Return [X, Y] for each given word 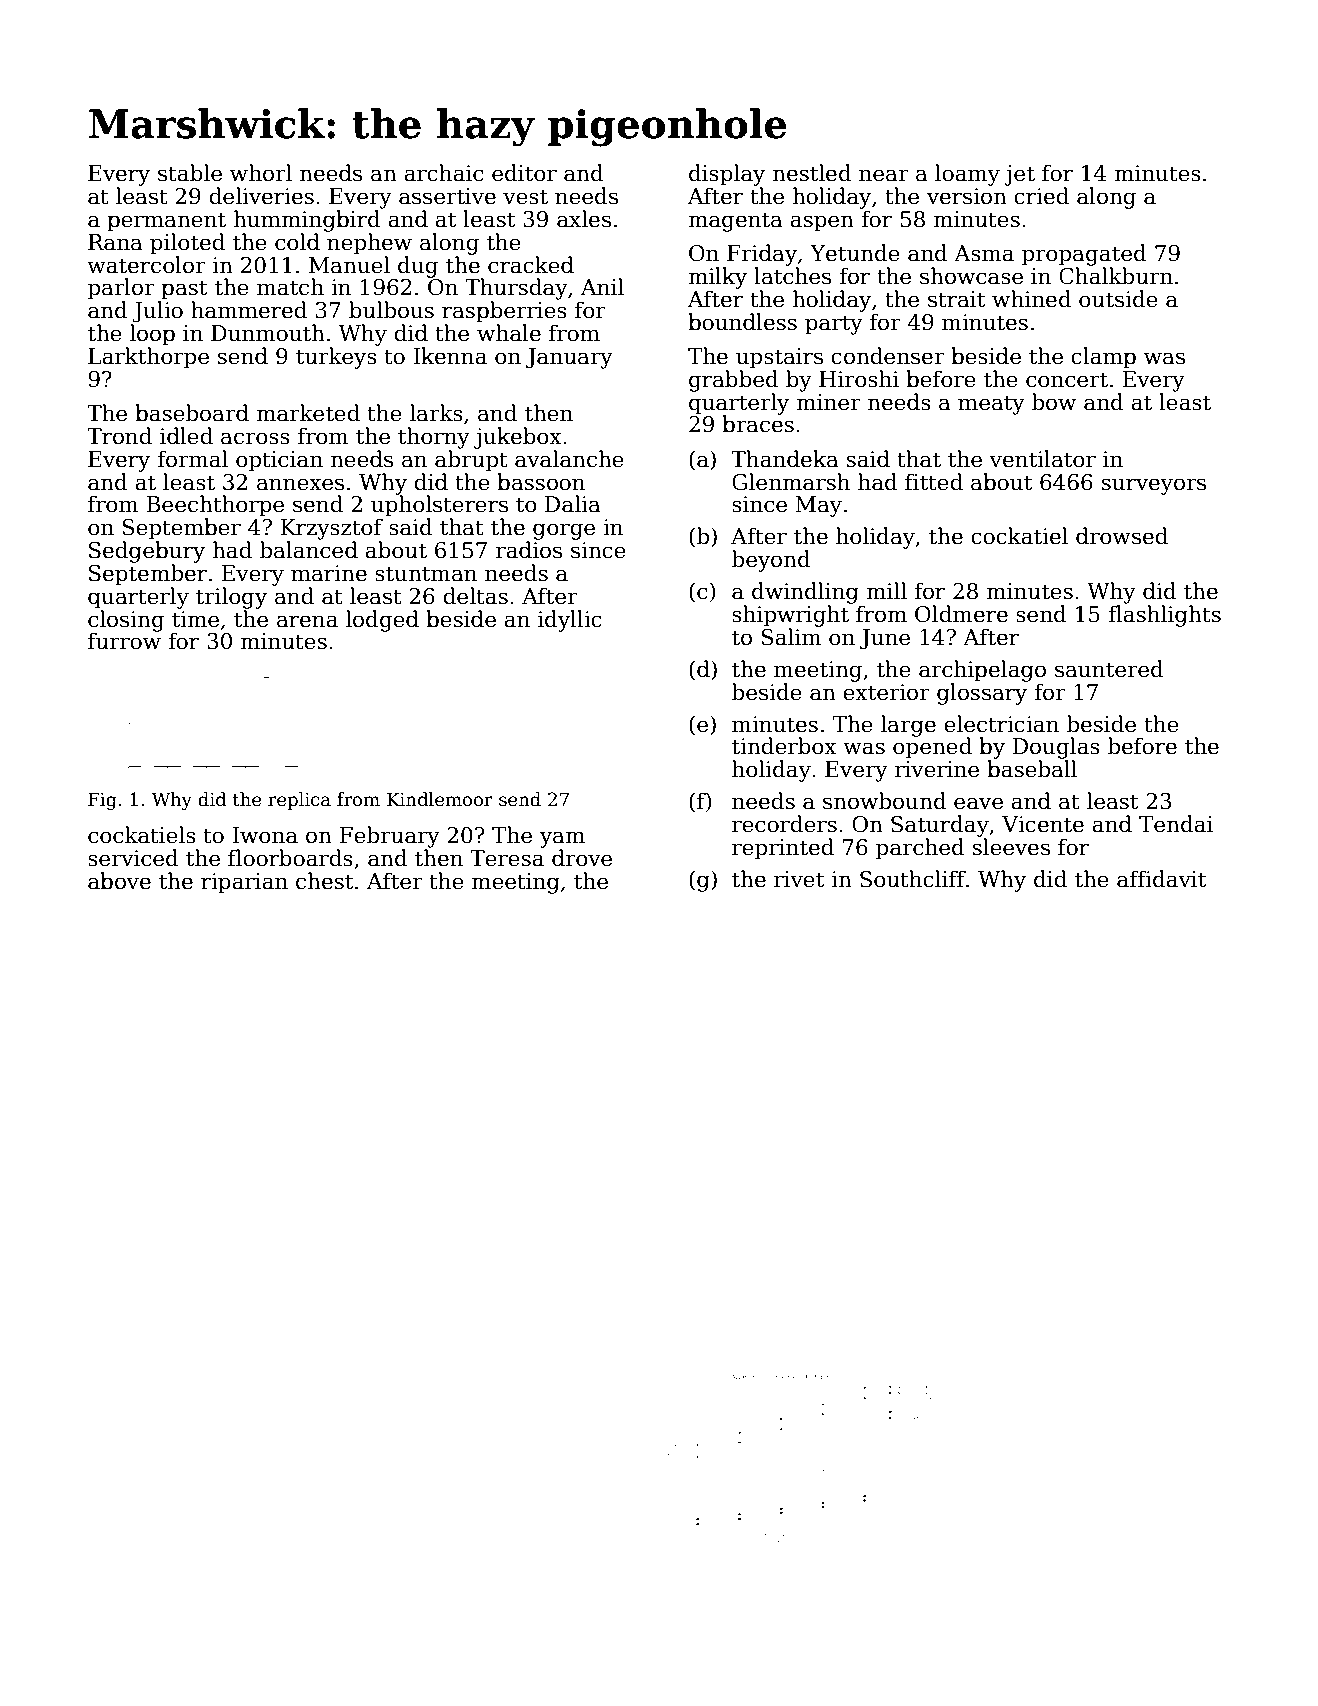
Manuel [349, 265]
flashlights [1164, 616]
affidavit [1161, 879]
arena [307, 621]
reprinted [783, 849]
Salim [791, 637]
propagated [1084, 255]
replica [299, 801]
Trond [119, 436]
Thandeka [785, 459]
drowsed [1122, 536]
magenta [735, 222]
